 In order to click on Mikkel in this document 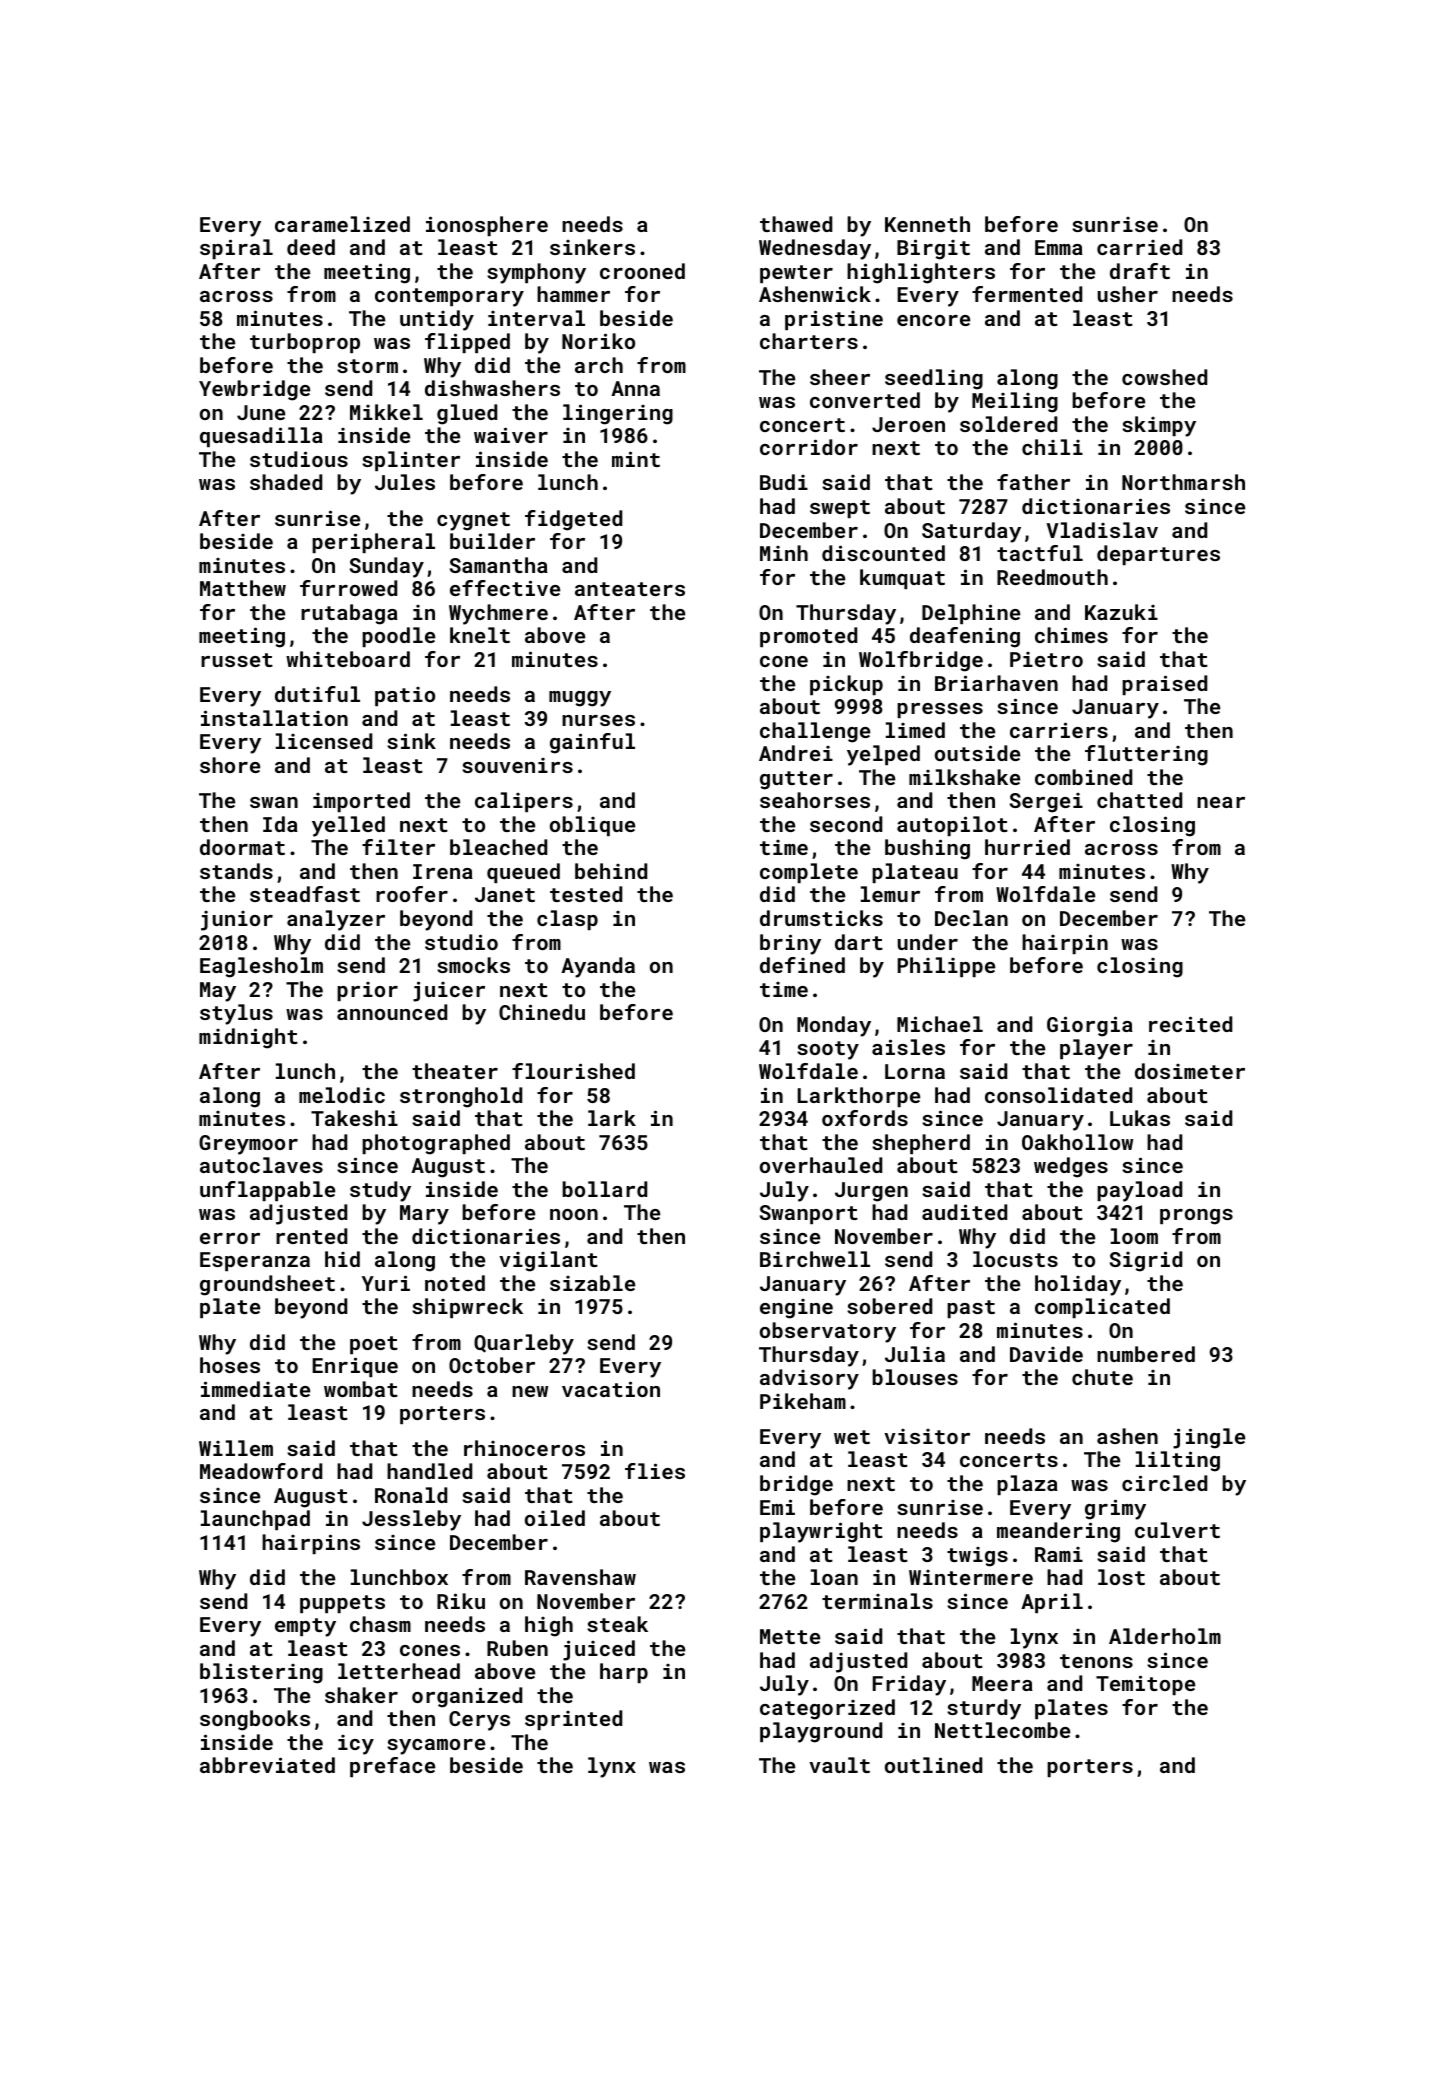, I will do `click(386, 412)`.
